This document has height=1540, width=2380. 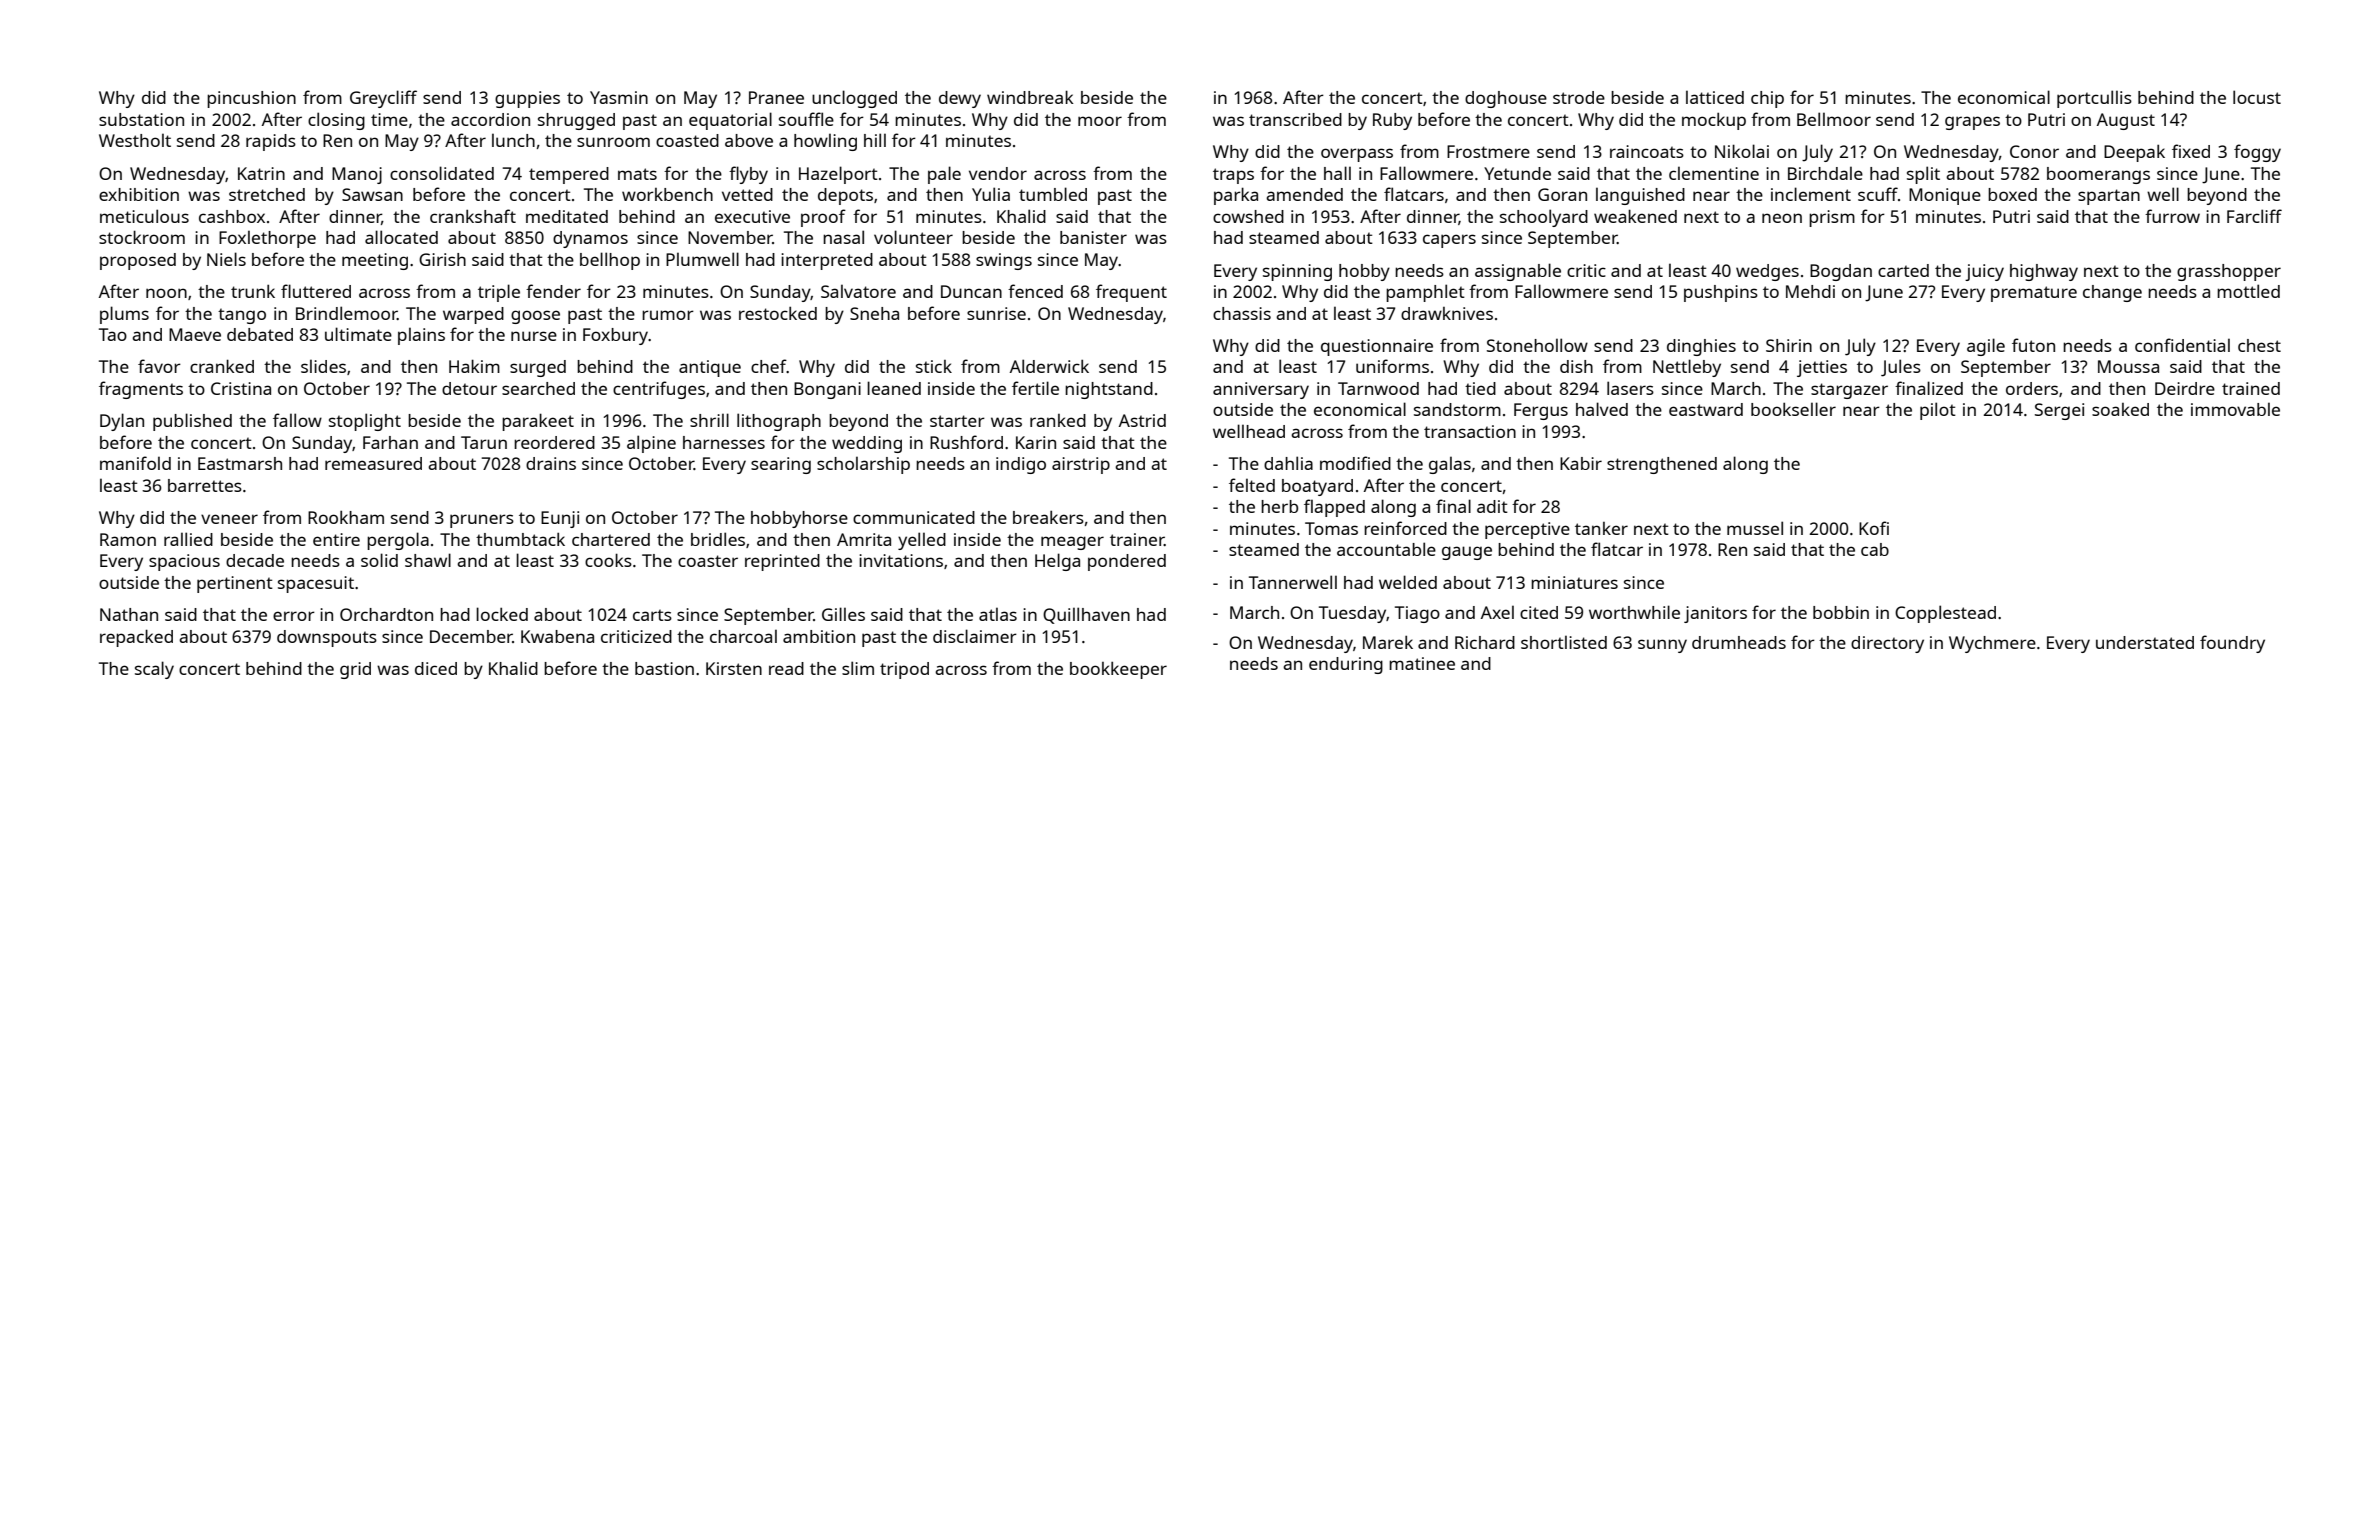 What do you see at coordinates (1030, 97) in the document?
I see `windbreak` at bounding box center [1030, 97].
